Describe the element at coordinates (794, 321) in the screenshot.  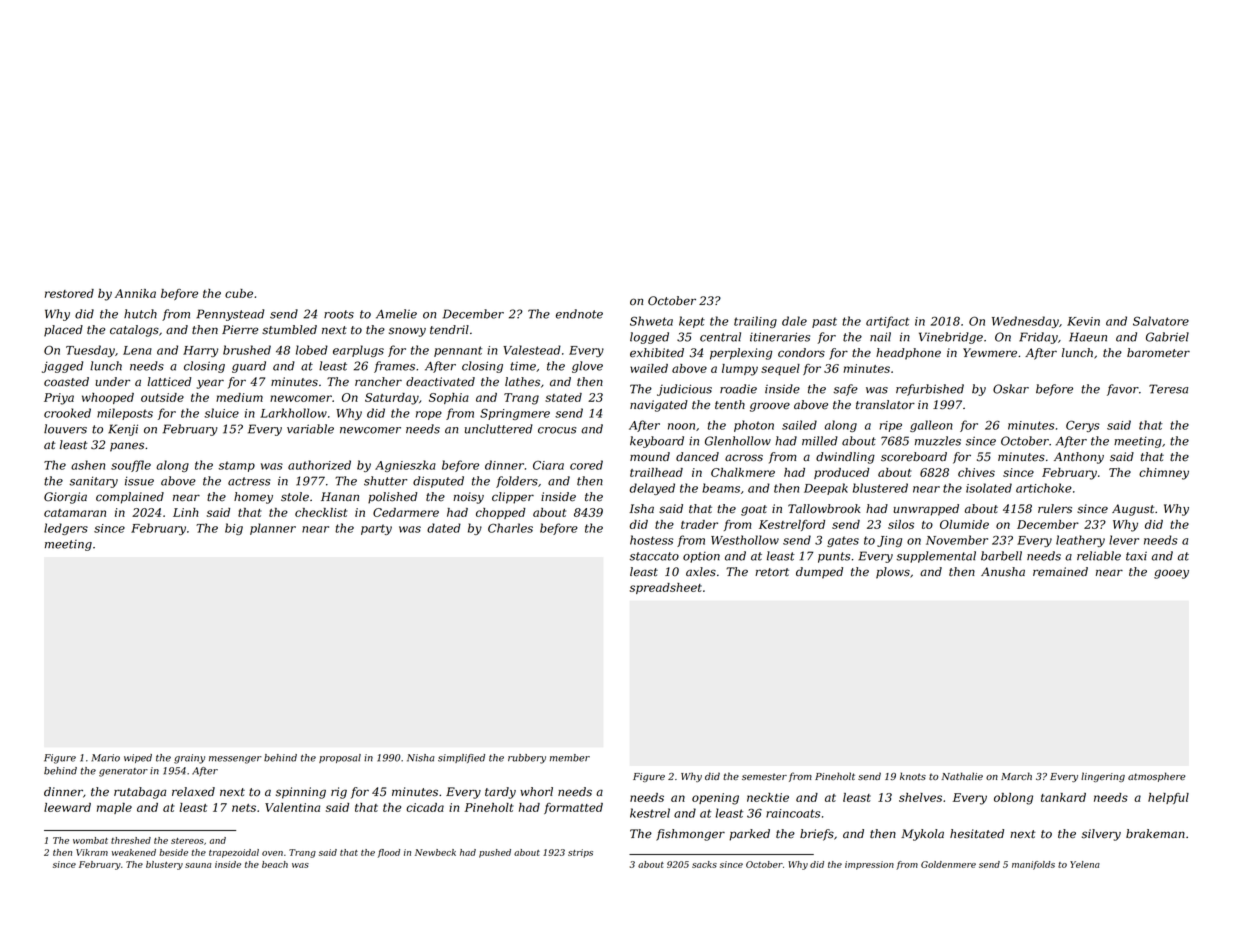
I see `dale` at that location.
